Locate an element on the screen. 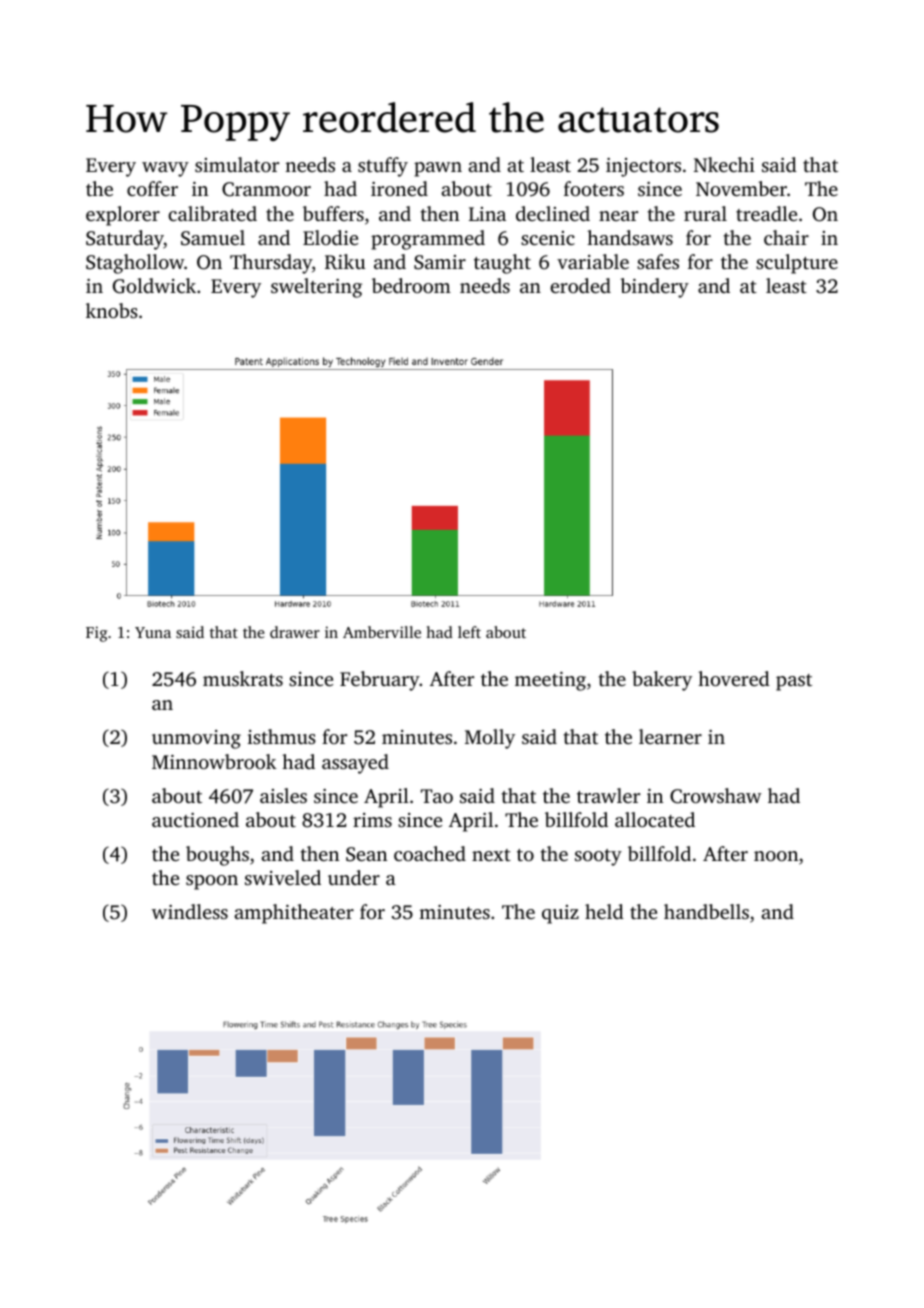 This screenshot has width=924, height=1308. muskrats is located at coordinates (243, 678).
